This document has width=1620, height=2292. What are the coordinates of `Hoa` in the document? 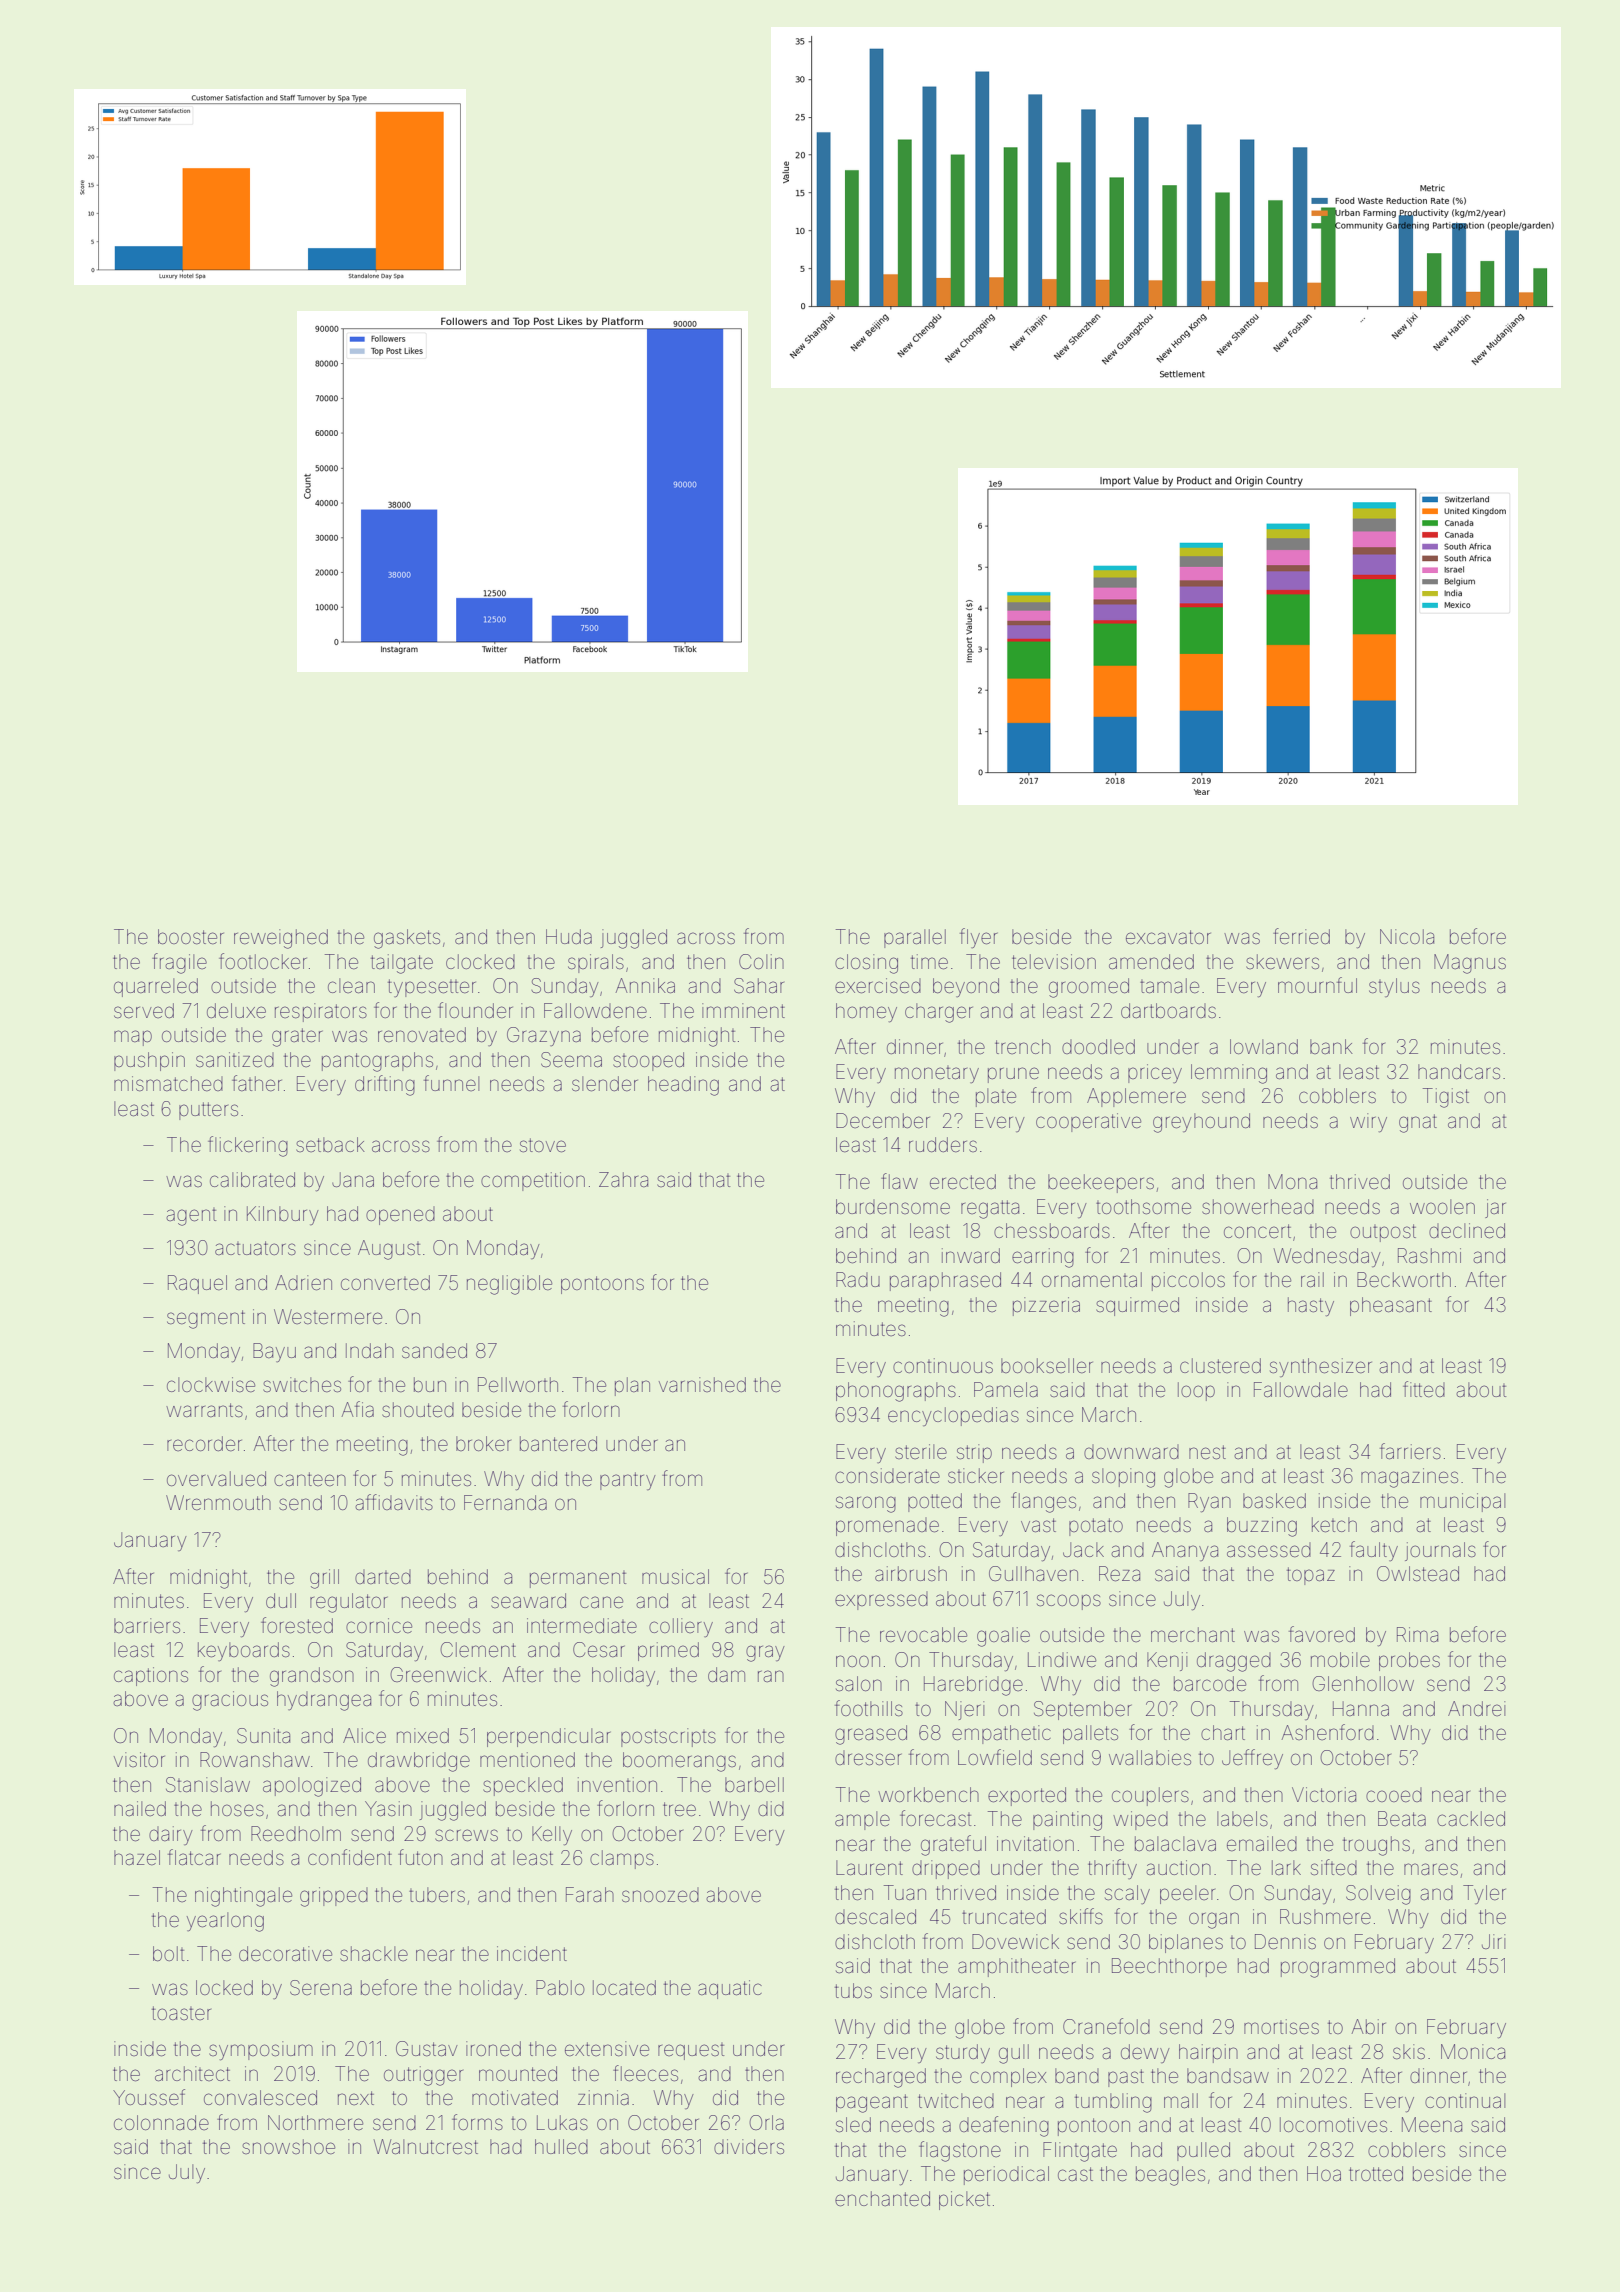 It's located at (1324, 2173).
